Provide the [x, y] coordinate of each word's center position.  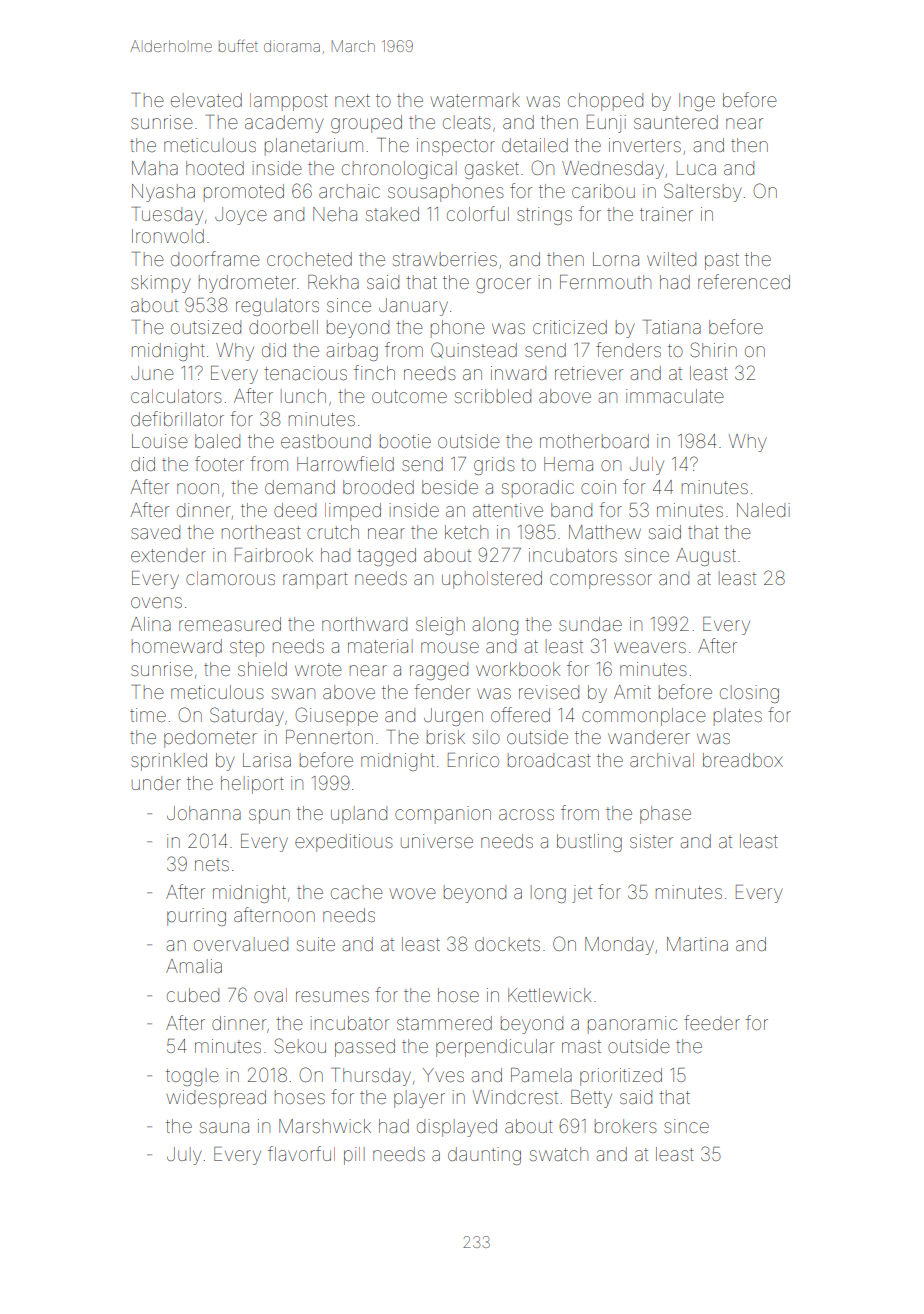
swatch [559, 1154]
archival [662, 760]
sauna [224, 1127]
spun [269, 816]
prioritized [621, 1077]
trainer [666, 214]
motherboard [594, 441]
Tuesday [167, 216]
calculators [176, 396]
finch [374, 372]
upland [359, 815]
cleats [467, 122]
